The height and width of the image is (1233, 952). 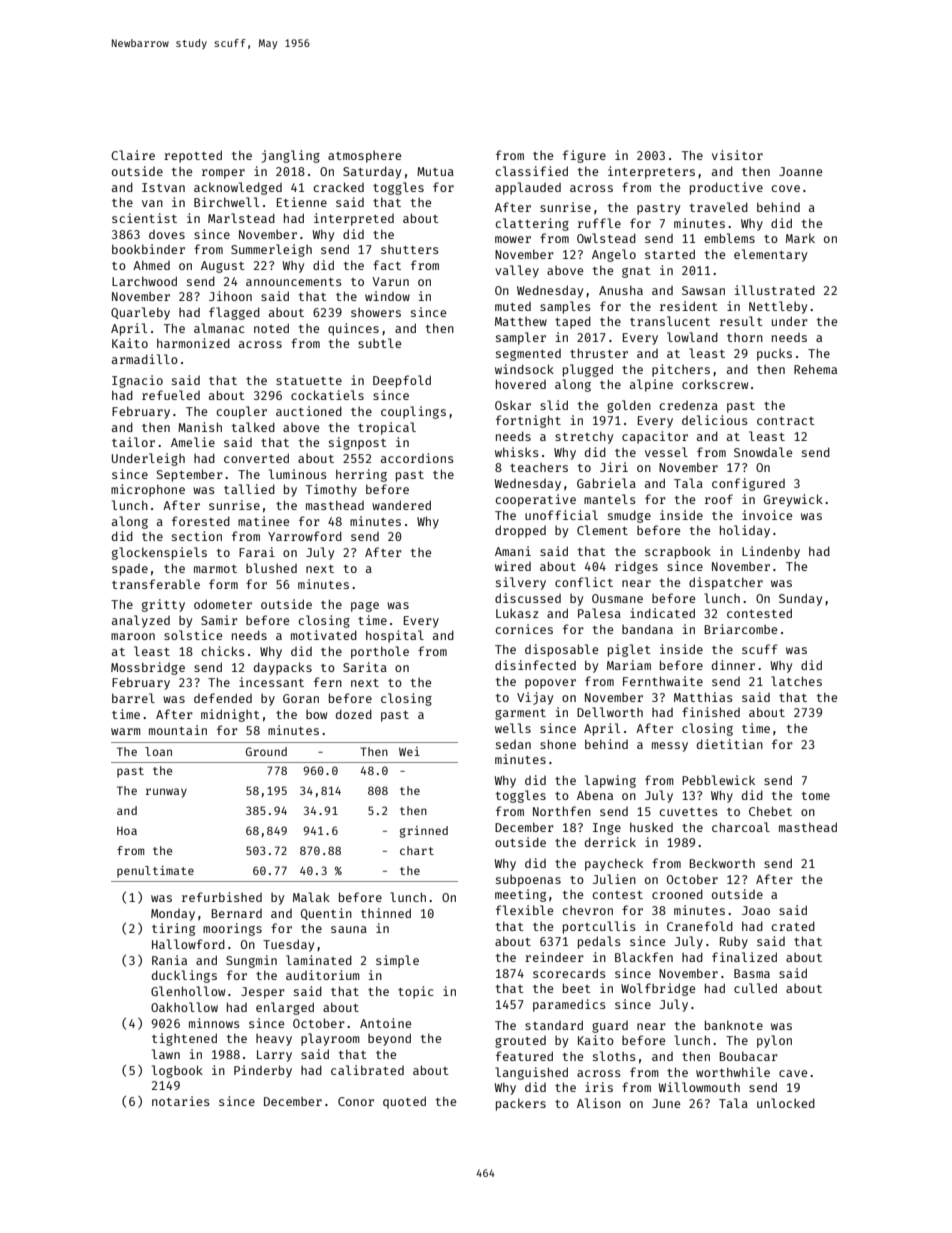 What do you see at coordinates (524, 369) in the image?
I see `windsock` at bounding box center [524, 369].
